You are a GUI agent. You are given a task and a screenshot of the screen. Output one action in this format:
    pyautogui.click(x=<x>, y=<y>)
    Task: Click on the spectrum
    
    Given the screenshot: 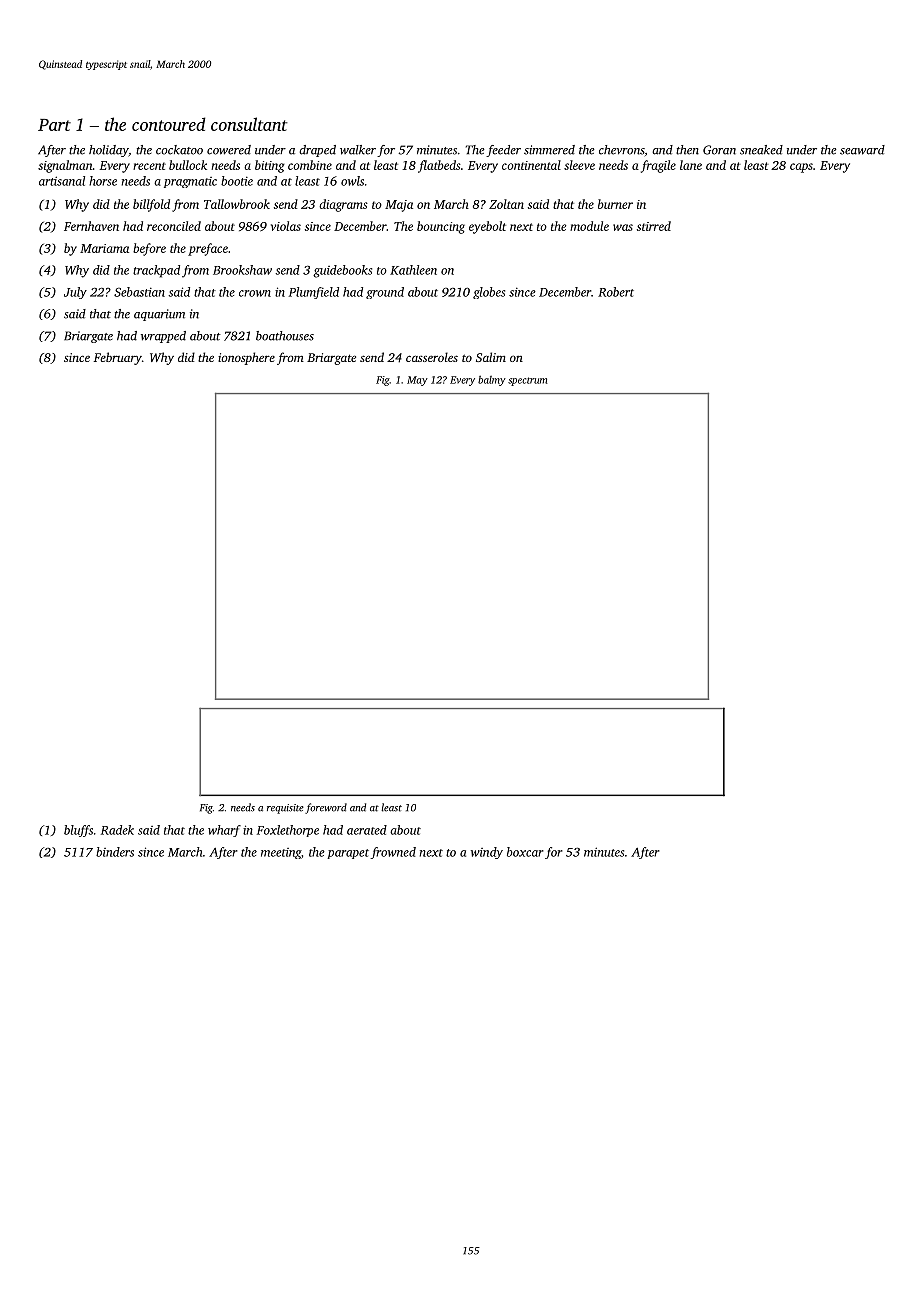 What is the action you would take?
    pyautogui.click(x=528, y=381)
